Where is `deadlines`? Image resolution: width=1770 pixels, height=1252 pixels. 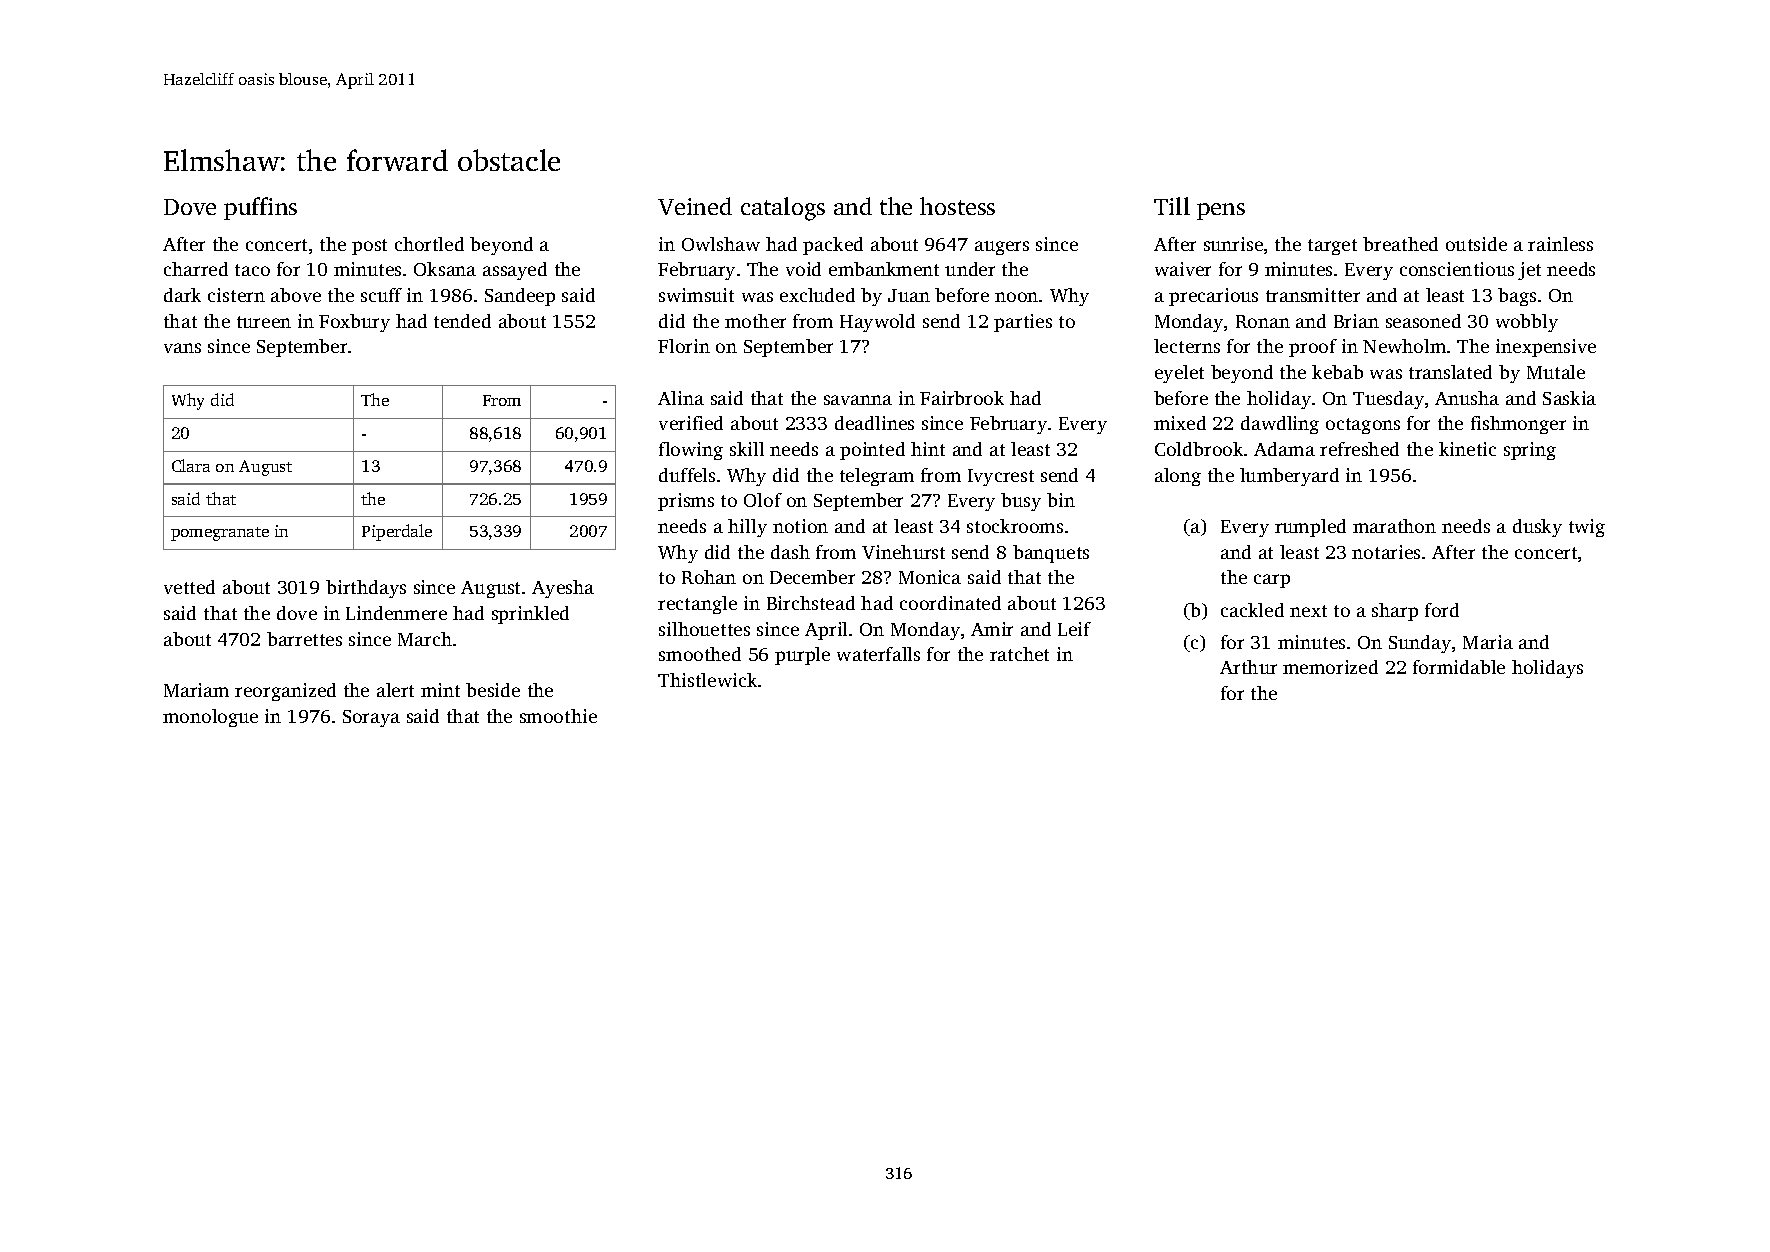
deadlines is located at coordinates (874, 423).
